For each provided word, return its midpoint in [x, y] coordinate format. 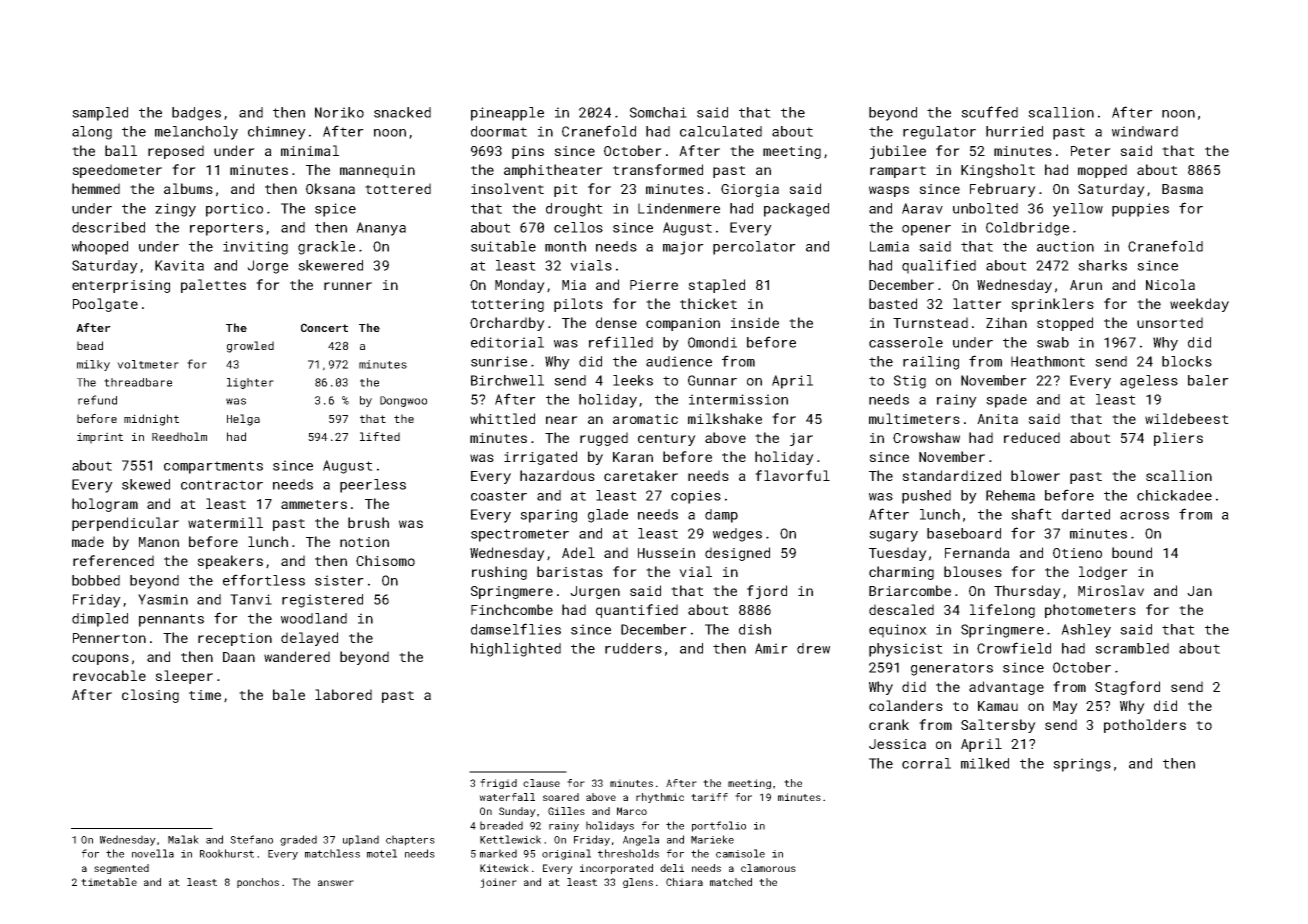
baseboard [964, 533]
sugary [893, 536]
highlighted [516, 650]
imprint [100, 438]
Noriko [339, 112]
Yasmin [163, 599]
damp [721, 516]
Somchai [658, 112]
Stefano [251, 839]
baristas [570, 571]
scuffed [989, 112]
